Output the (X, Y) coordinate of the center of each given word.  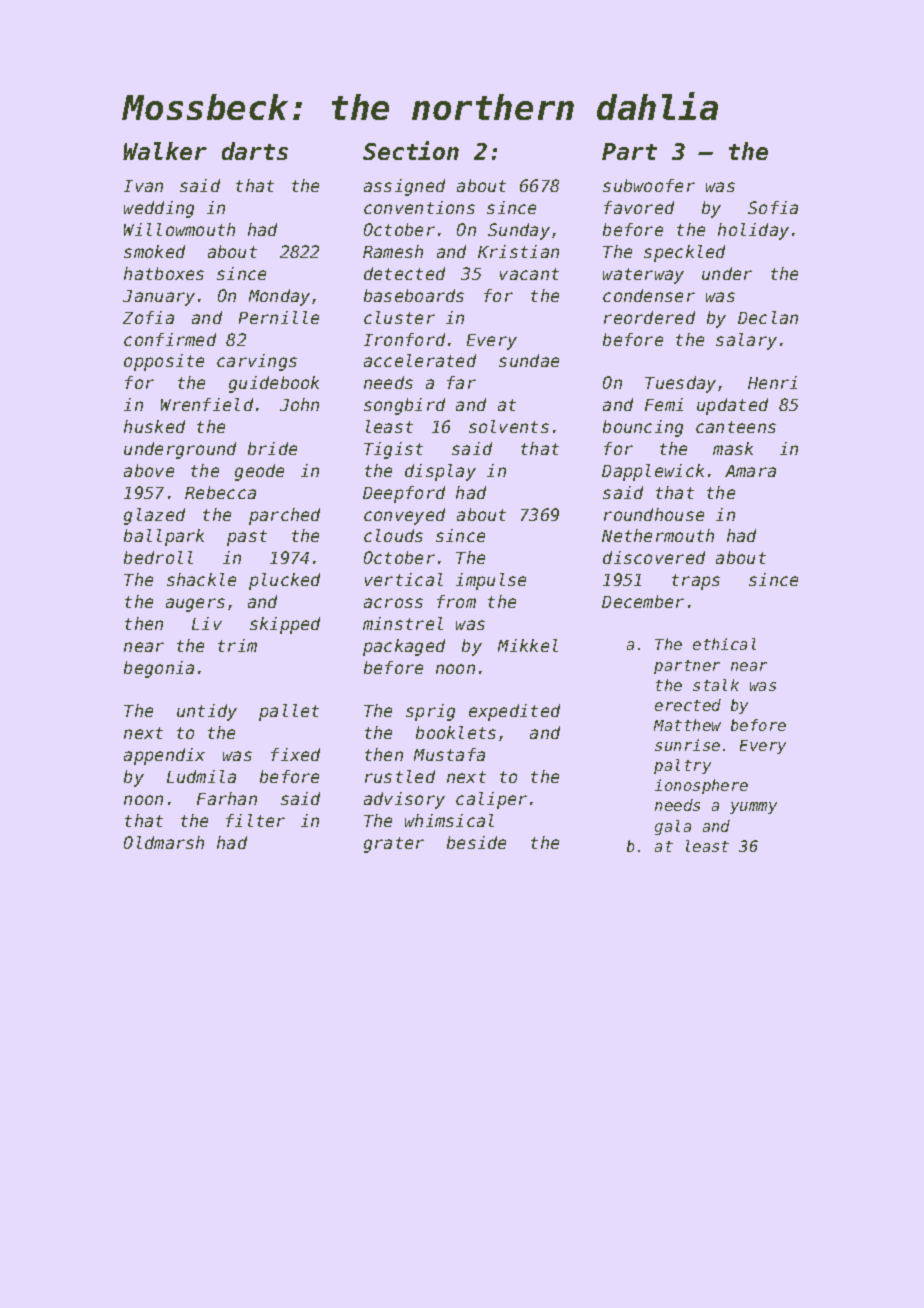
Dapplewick (653, 472)
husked (154, 426)
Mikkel (528, 645)
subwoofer (649, 185)
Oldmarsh (164, 842)
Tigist (393, 450)
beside (476, 842)
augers (195, 605)
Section (411, 150)
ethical (724, 644)
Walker (165, 151)
